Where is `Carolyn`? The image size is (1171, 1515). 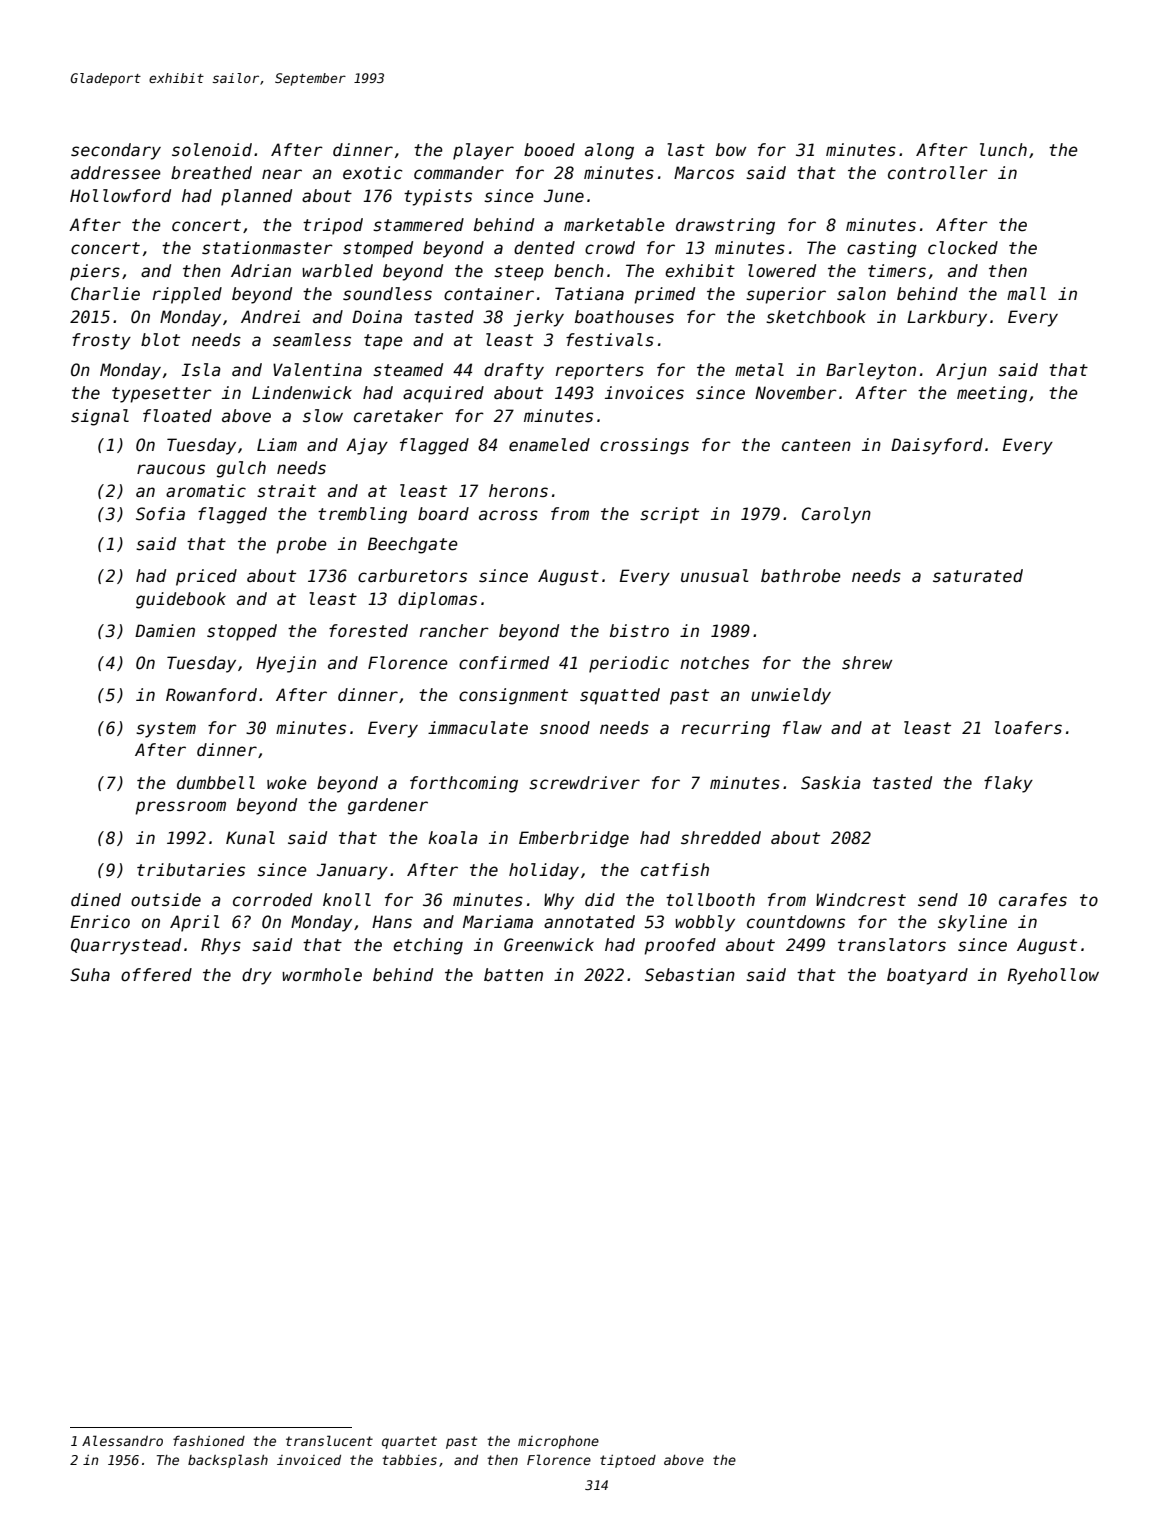 Carolyn is located at coordinates (836, 515).
